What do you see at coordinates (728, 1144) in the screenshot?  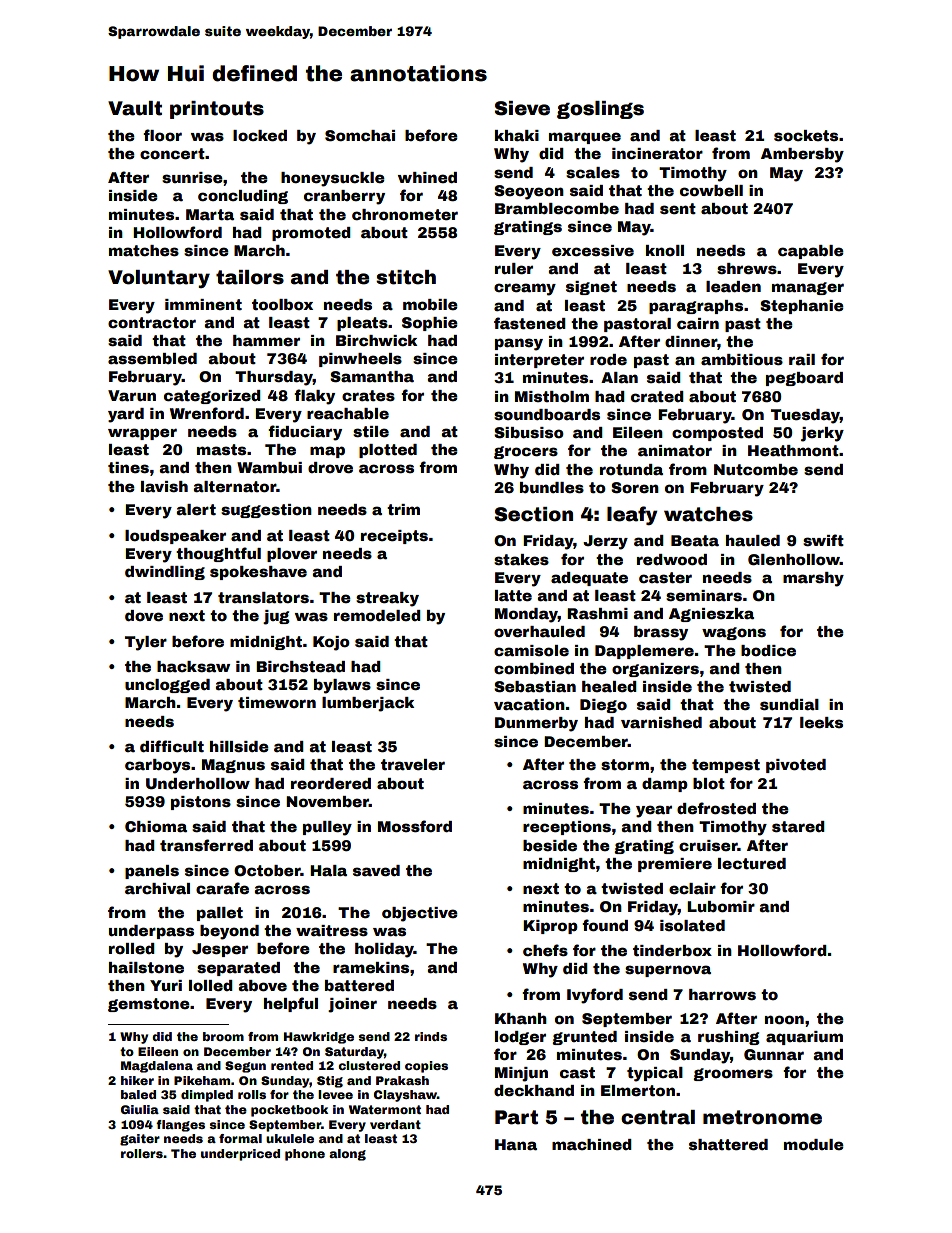 I see `shattered` at bounding box center [728, 1144].
